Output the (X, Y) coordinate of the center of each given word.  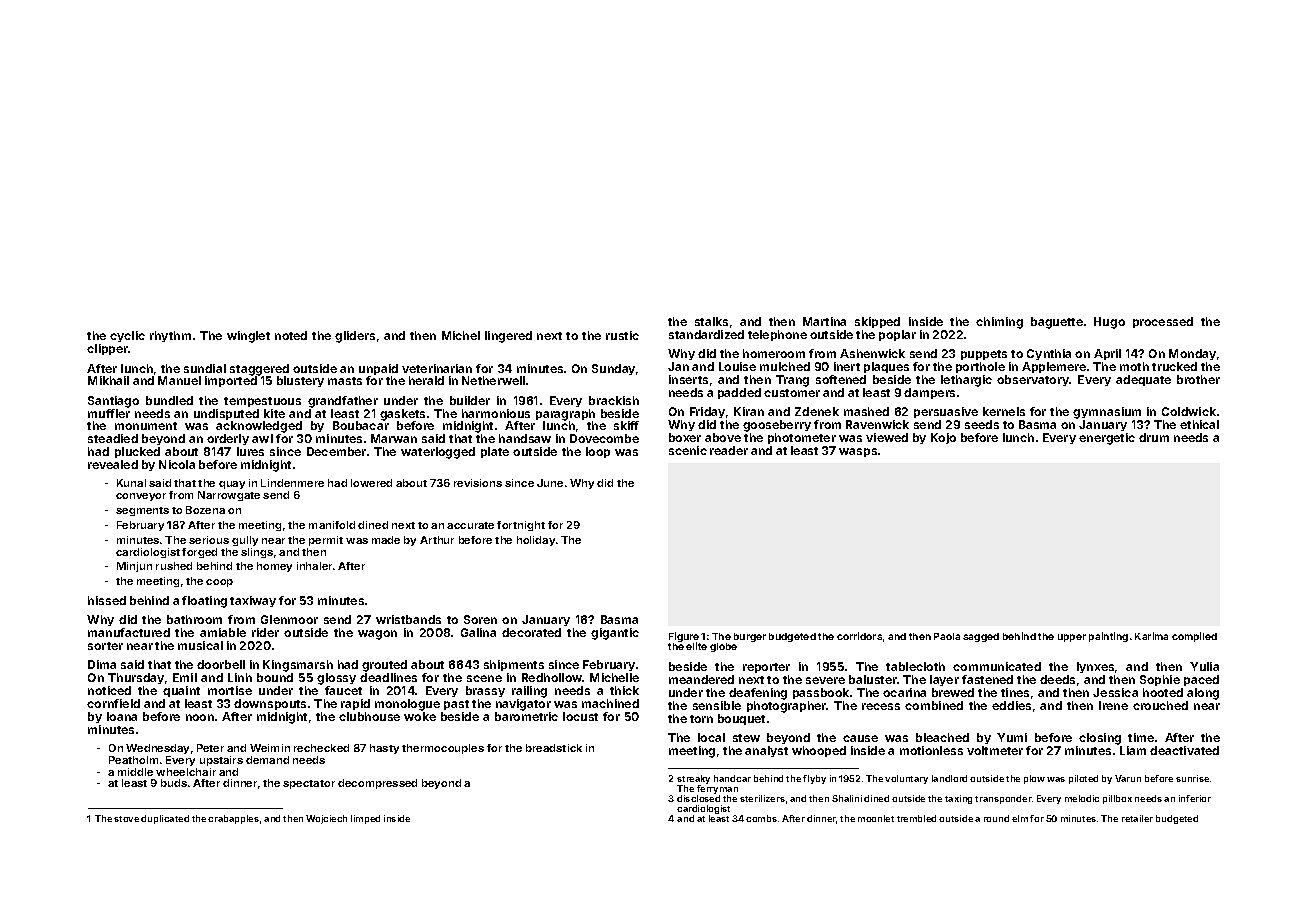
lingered (508, 337)
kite (274, 413)
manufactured (129, 632)
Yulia (1204, 666)
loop (598, 452)
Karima (1151, 636)
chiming (999, 323)
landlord (949, 778)
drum (1154, 437)
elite (696, 646)
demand (267, 760)
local (711, 737)
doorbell (221, 664)
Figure (684, 637)
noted (291, 335)
